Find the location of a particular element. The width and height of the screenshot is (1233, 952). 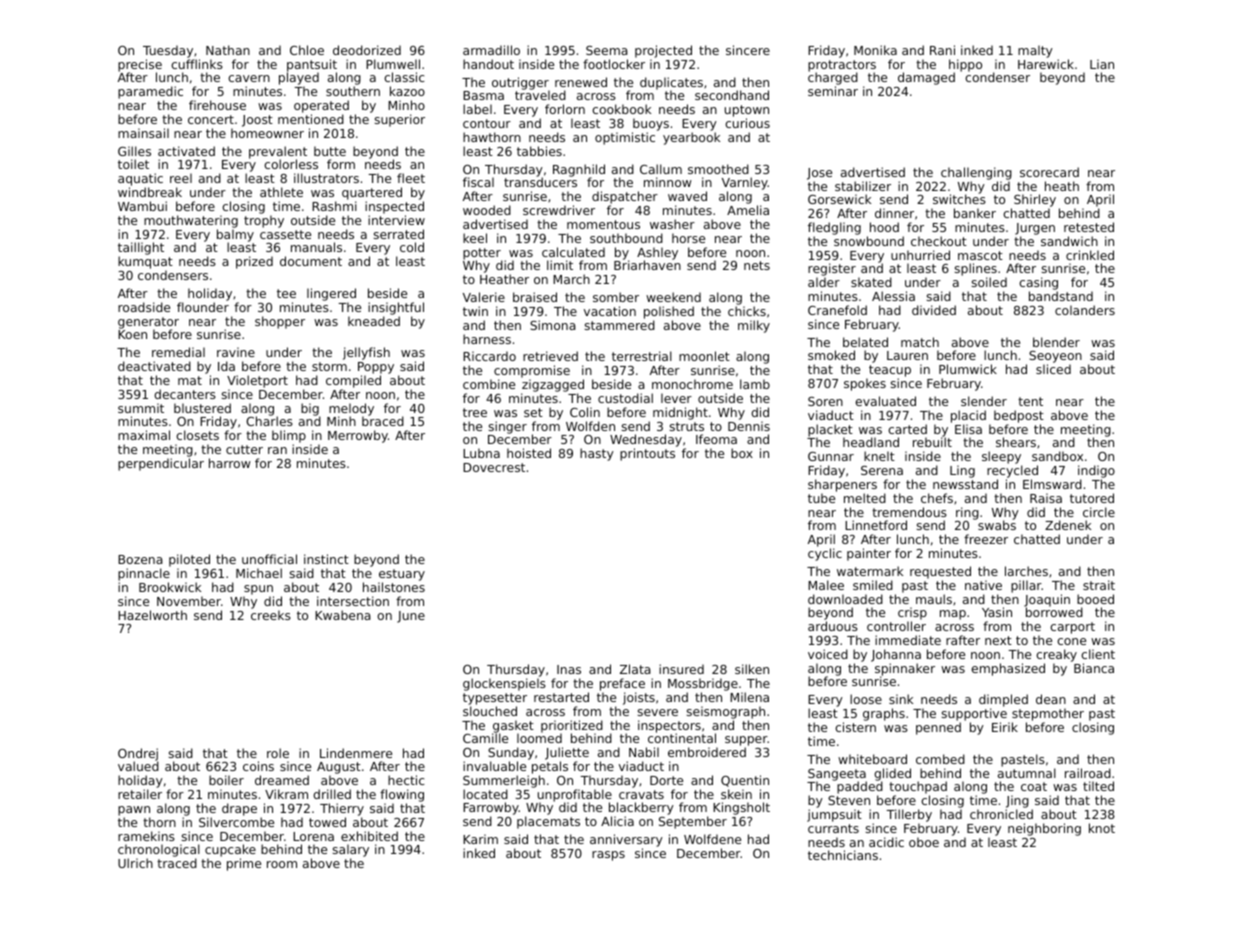

Inas is located at coordinates (569, 669).
